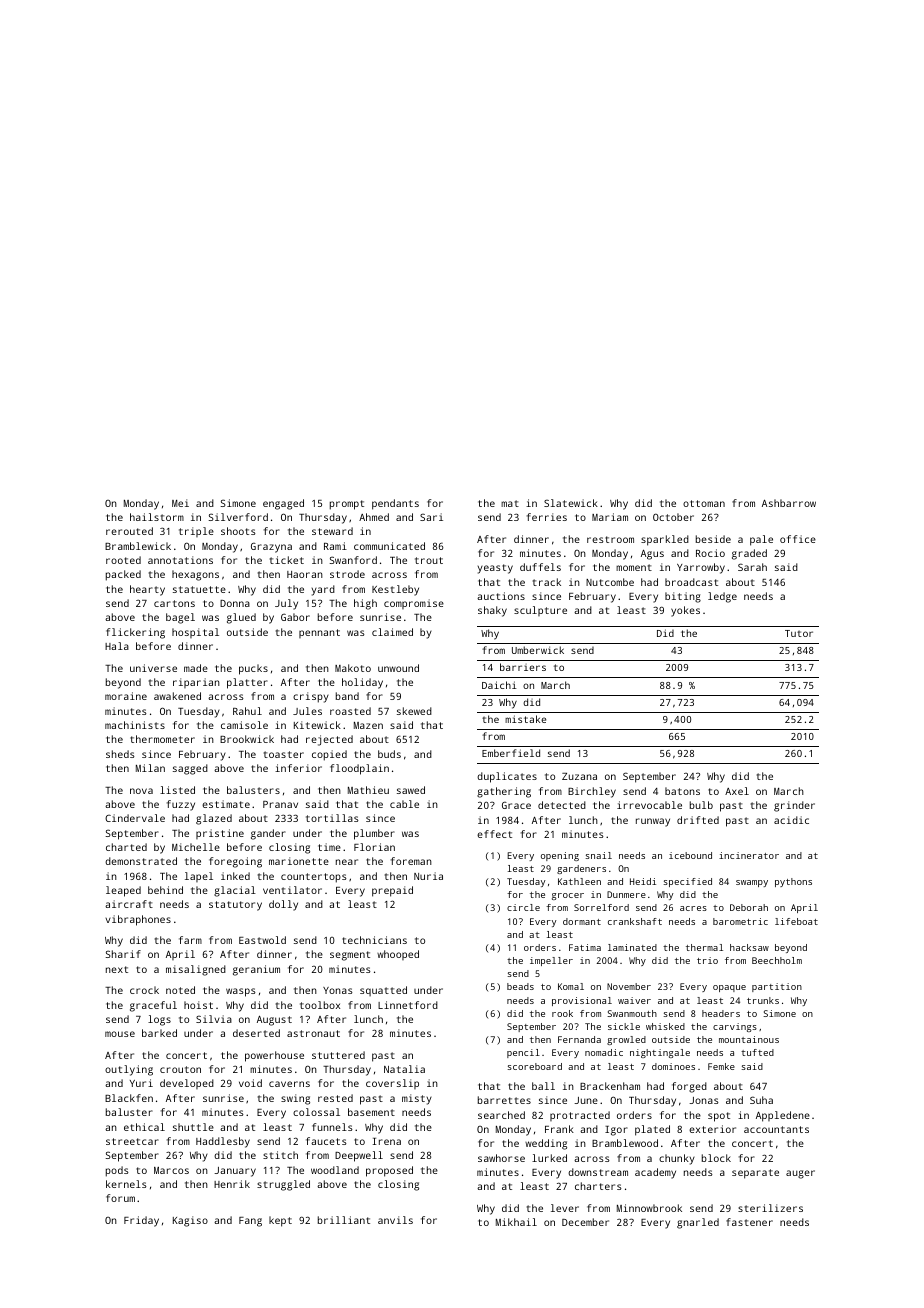  Describe the element at coordinates (789, 503) in the image. I see `Ashbarrow` at that location.
